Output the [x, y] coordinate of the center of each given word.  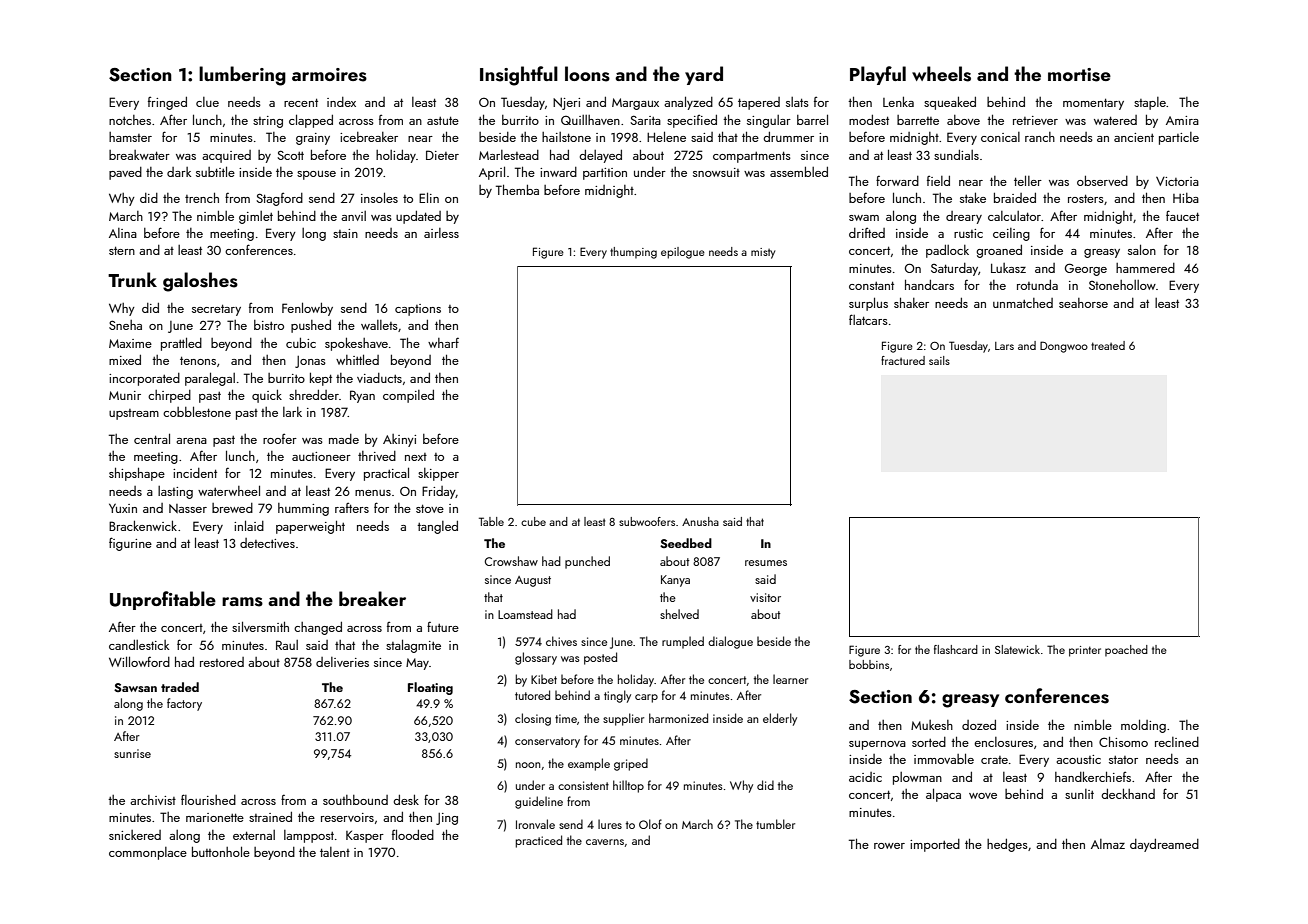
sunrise [132, 753]
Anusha [700, 521]
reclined [1177, 742]
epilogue [683, 253]
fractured [903, 360]
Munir [125, 395]
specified [692, 121]
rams [242, 602]
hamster [130, 137]
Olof [650, 824]
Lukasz [1008, 268]
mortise [1079, 75]
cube [533, 521]
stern [122, 250]
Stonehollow [1122, 285]
